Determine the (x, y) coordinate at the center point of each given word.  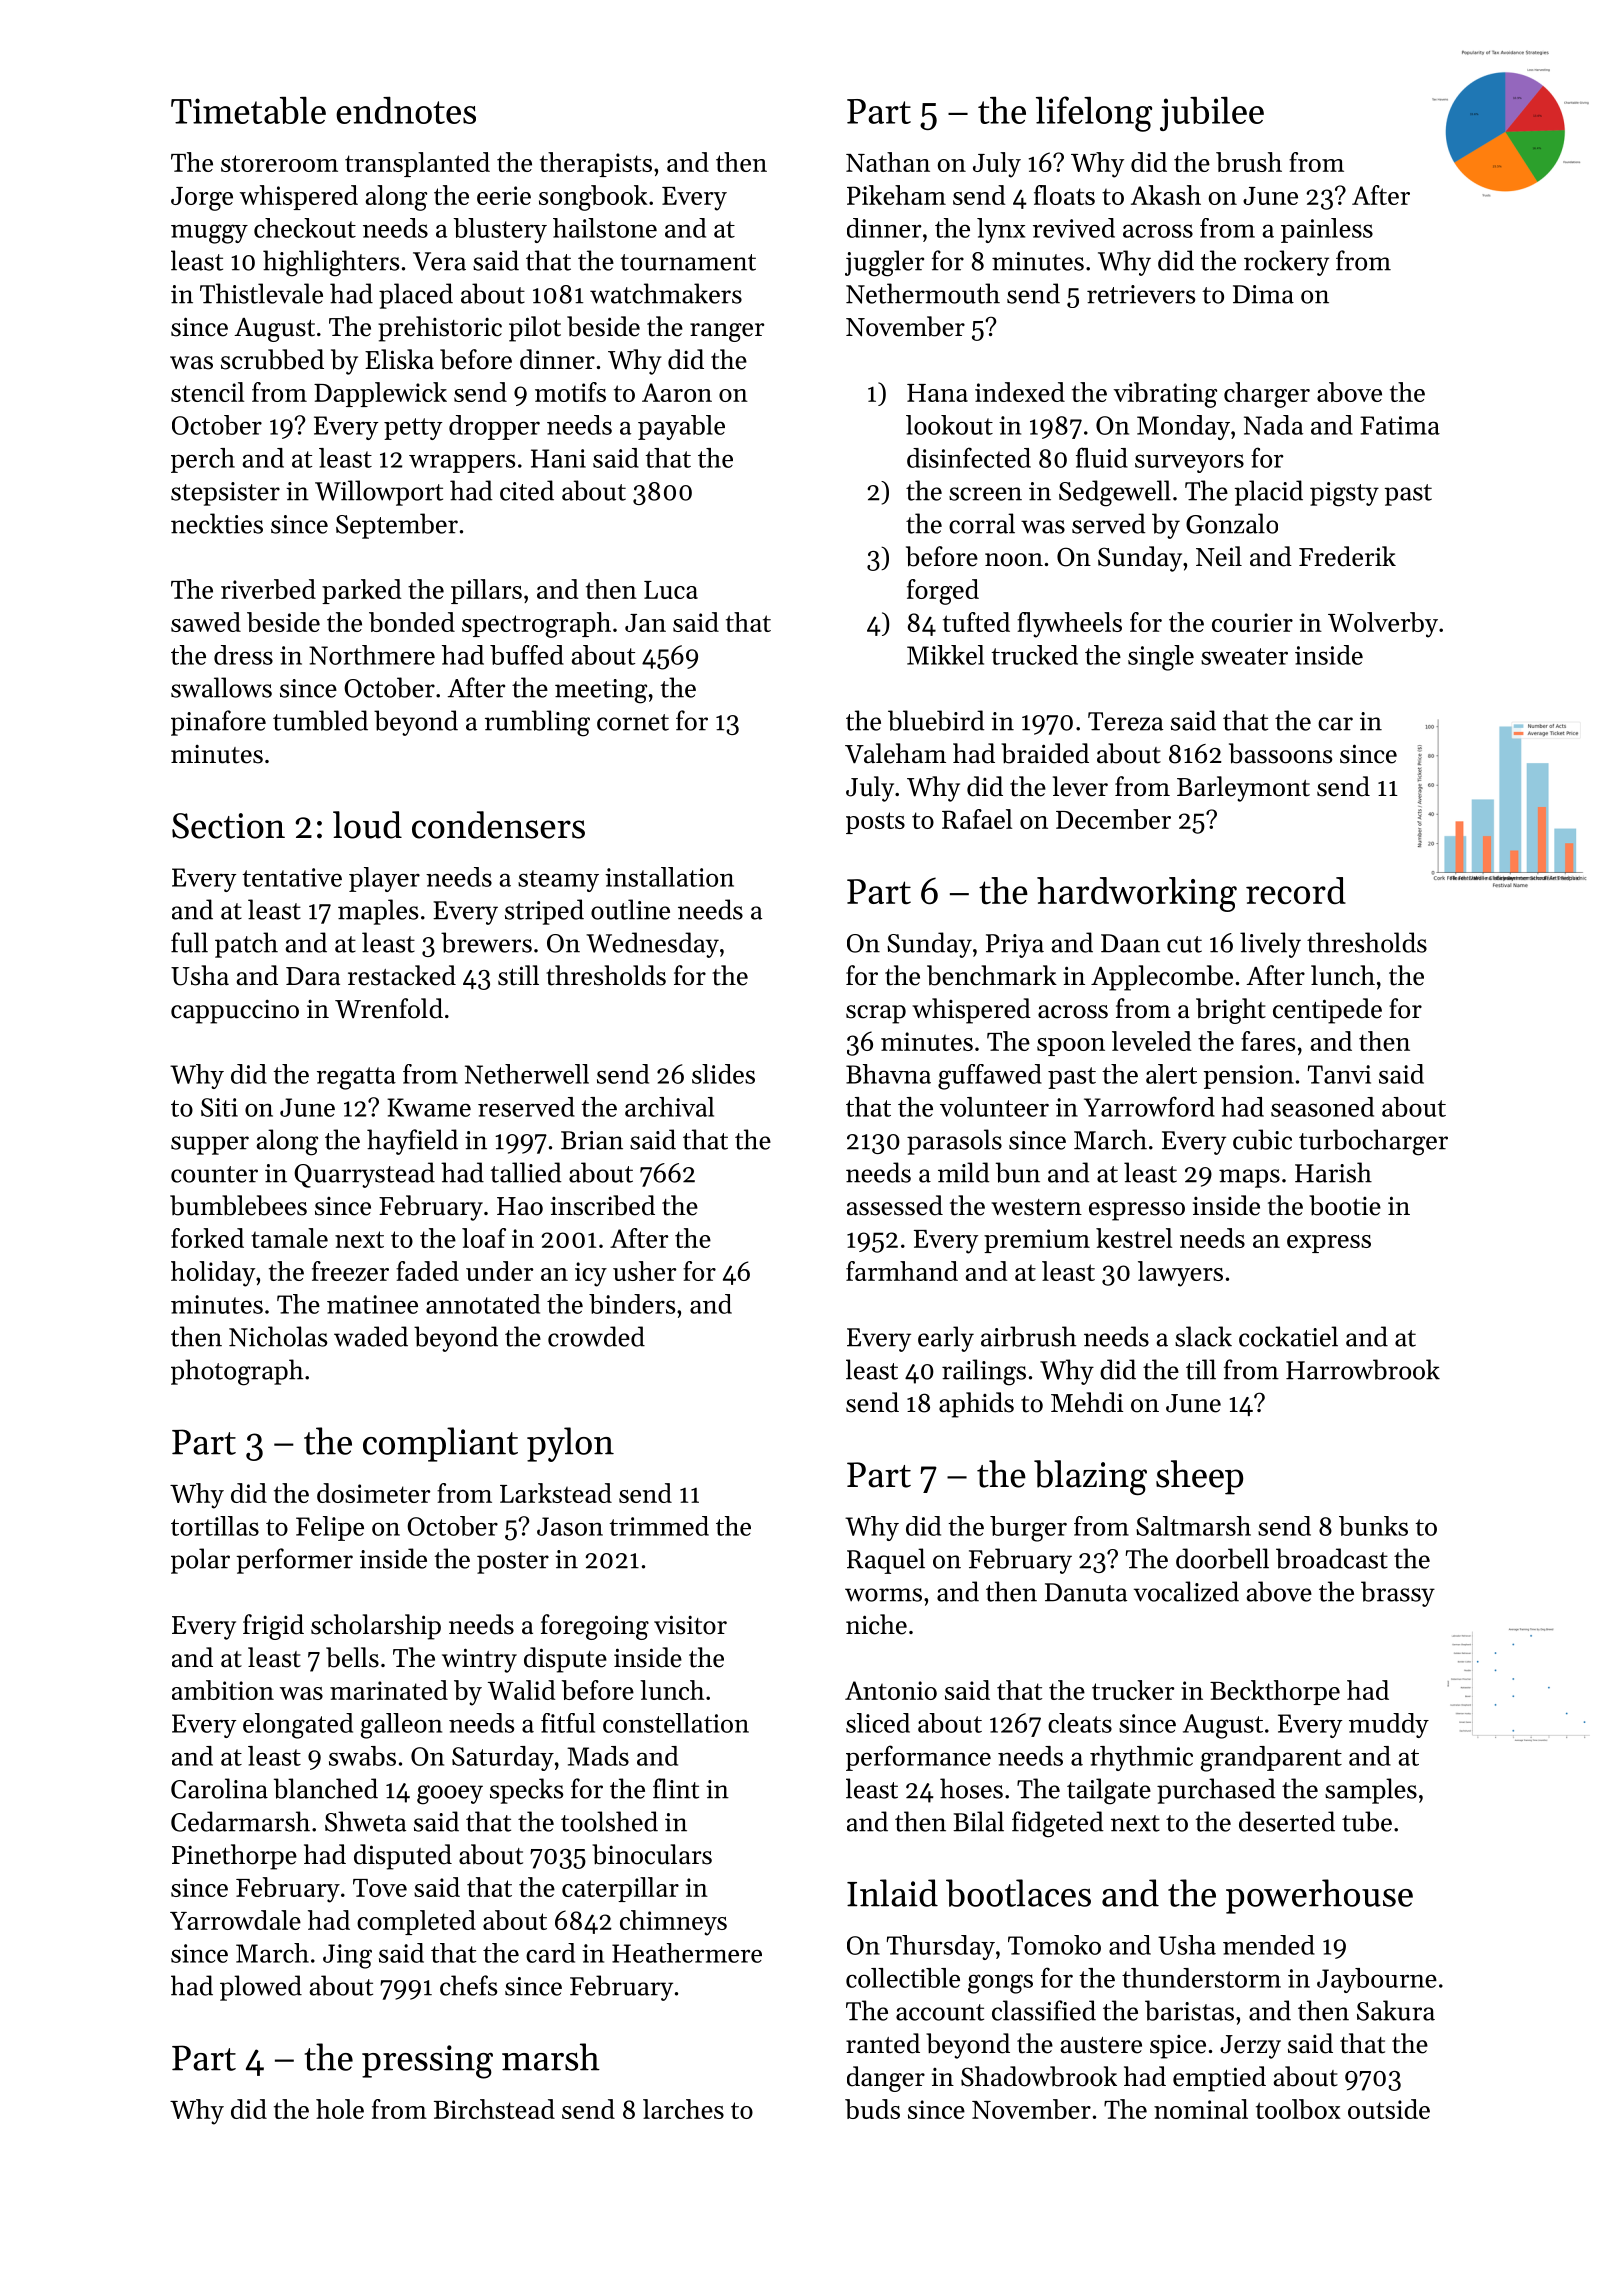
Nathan (888, 162)
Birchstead (494, 2109)
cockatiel (1288, 1336)
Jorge (202, 199)
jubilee (1212, 114)
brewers (486, 942)
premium (1037, 1241)
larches (683, 2109)
